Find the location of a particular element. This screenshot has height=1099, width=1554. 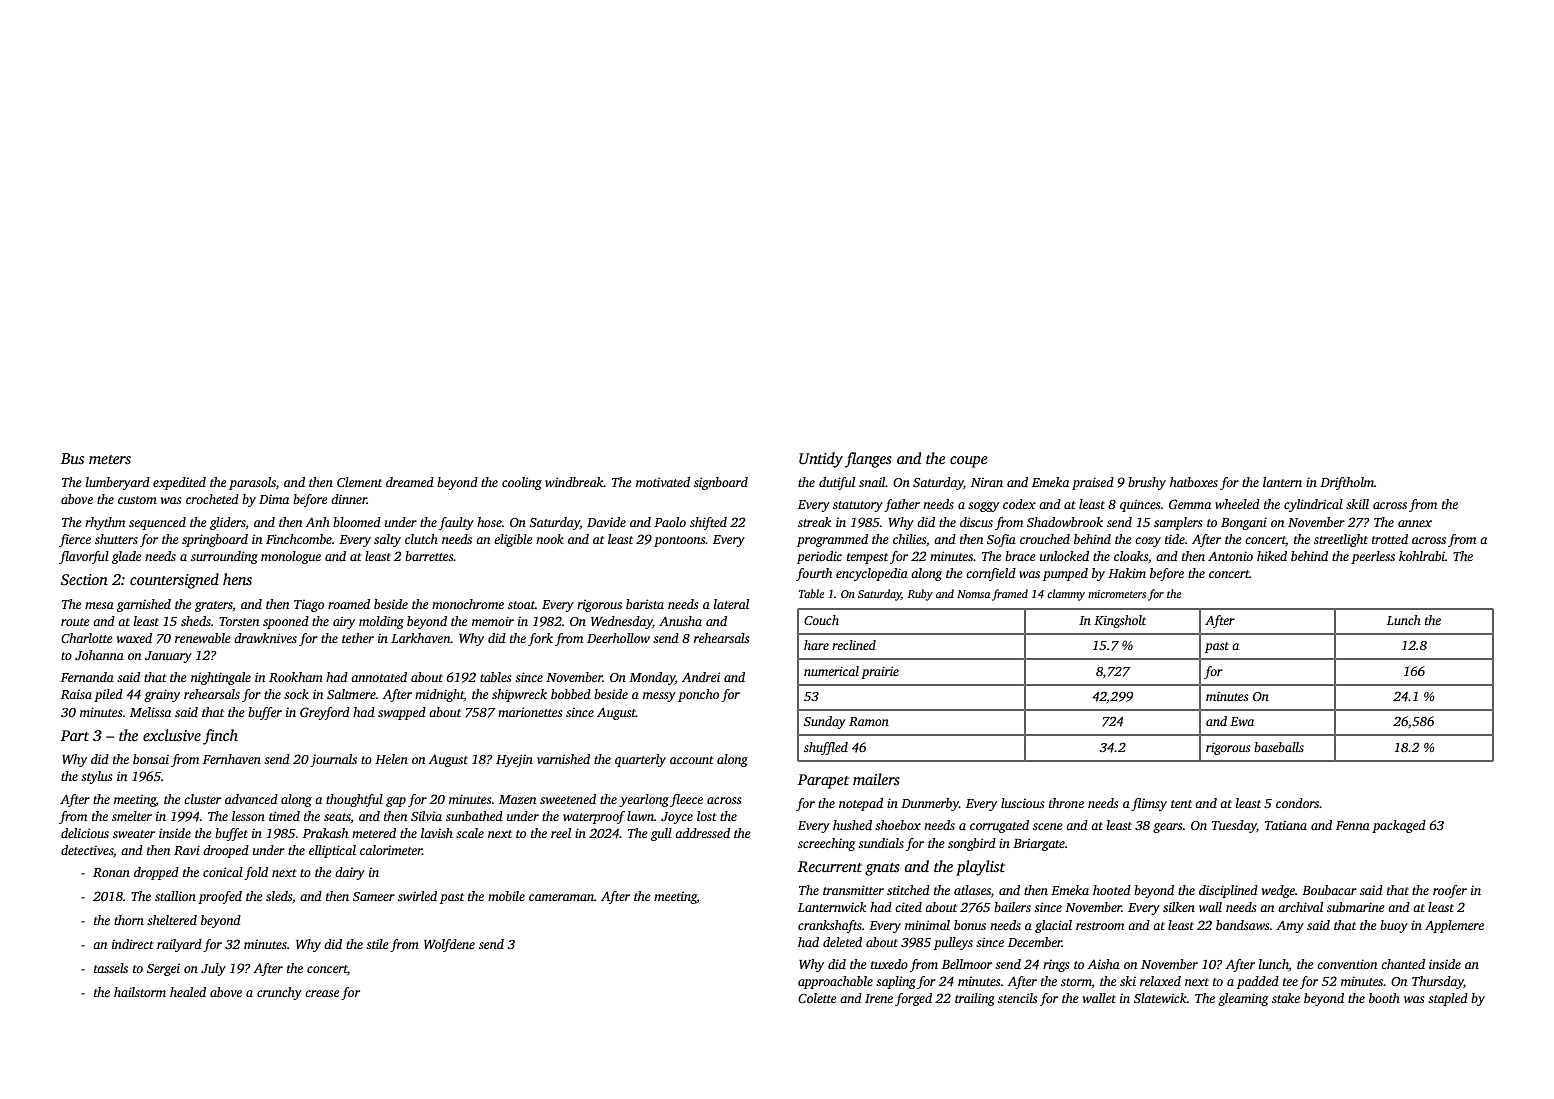

Untidy is located at coordinates (821, 460).
